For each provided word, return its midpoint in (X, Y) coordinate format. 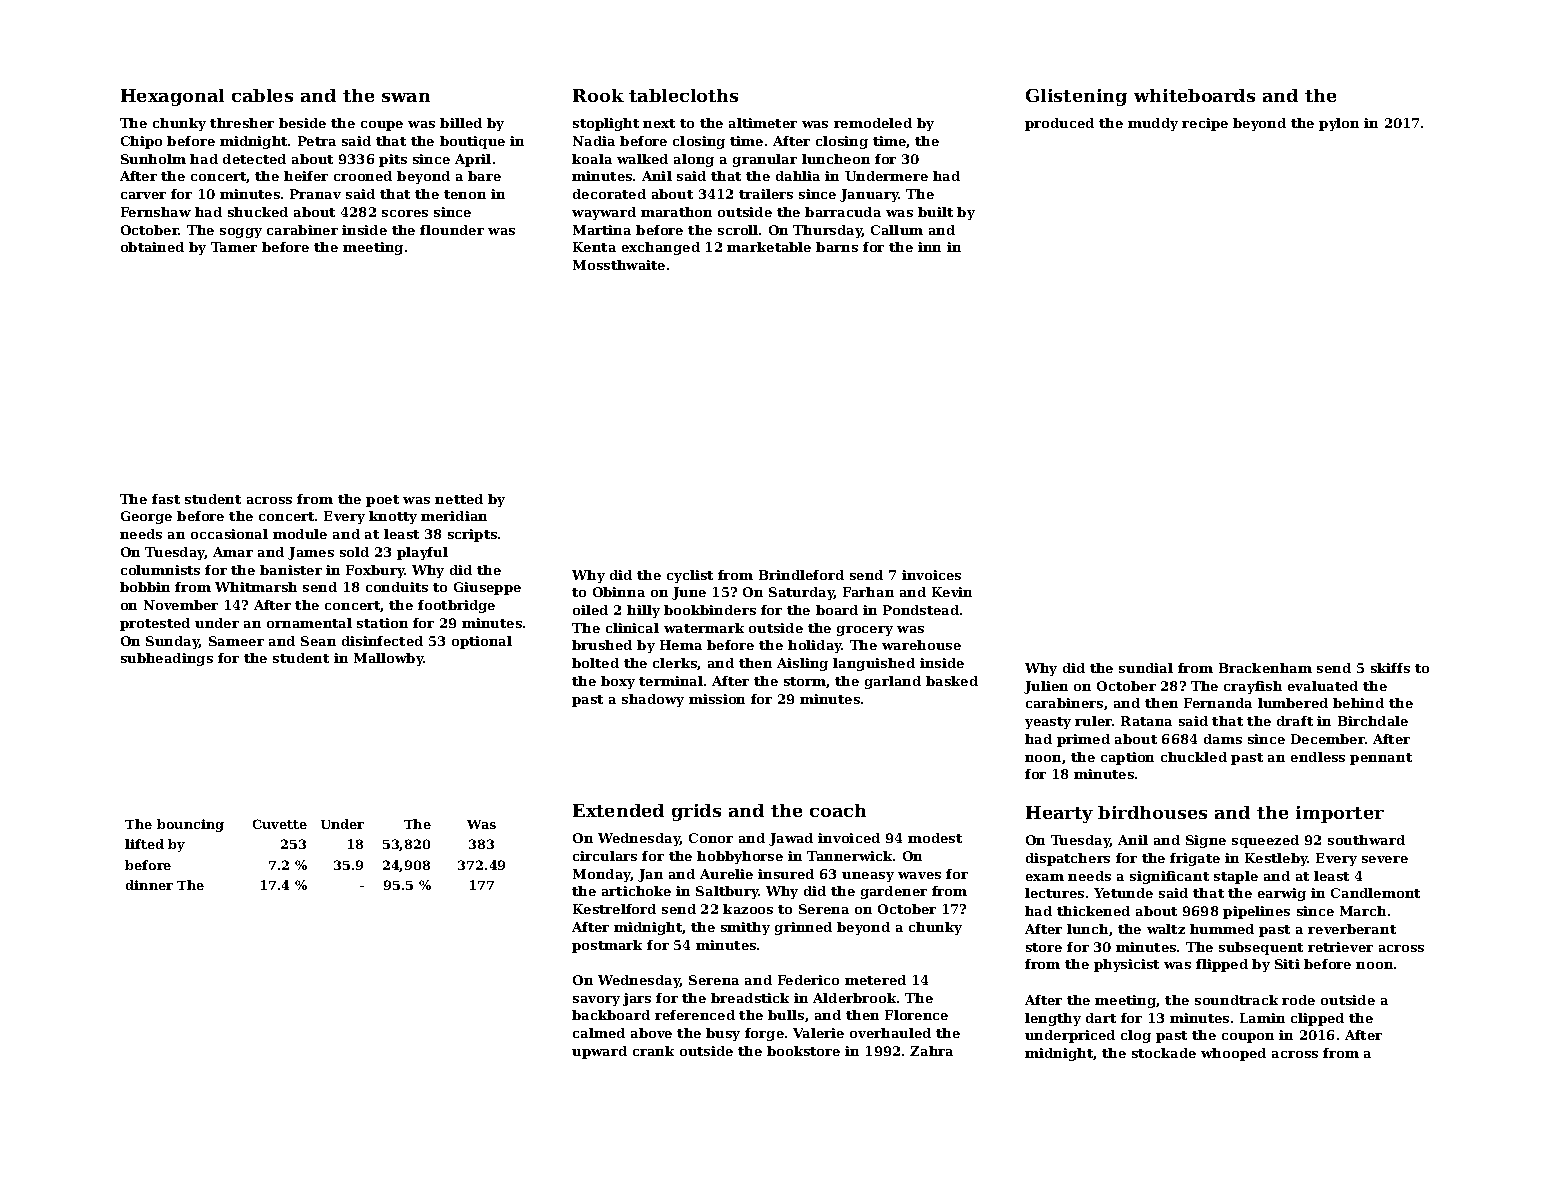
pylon (1339, 124)
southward (1366, 840)
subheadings (167, 659)
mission (717, 699)
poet (382, 501)
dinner (149, 885)
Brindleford (801, 575)
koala (592, 159)
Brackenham (1265, 668)
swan (406, 97)
